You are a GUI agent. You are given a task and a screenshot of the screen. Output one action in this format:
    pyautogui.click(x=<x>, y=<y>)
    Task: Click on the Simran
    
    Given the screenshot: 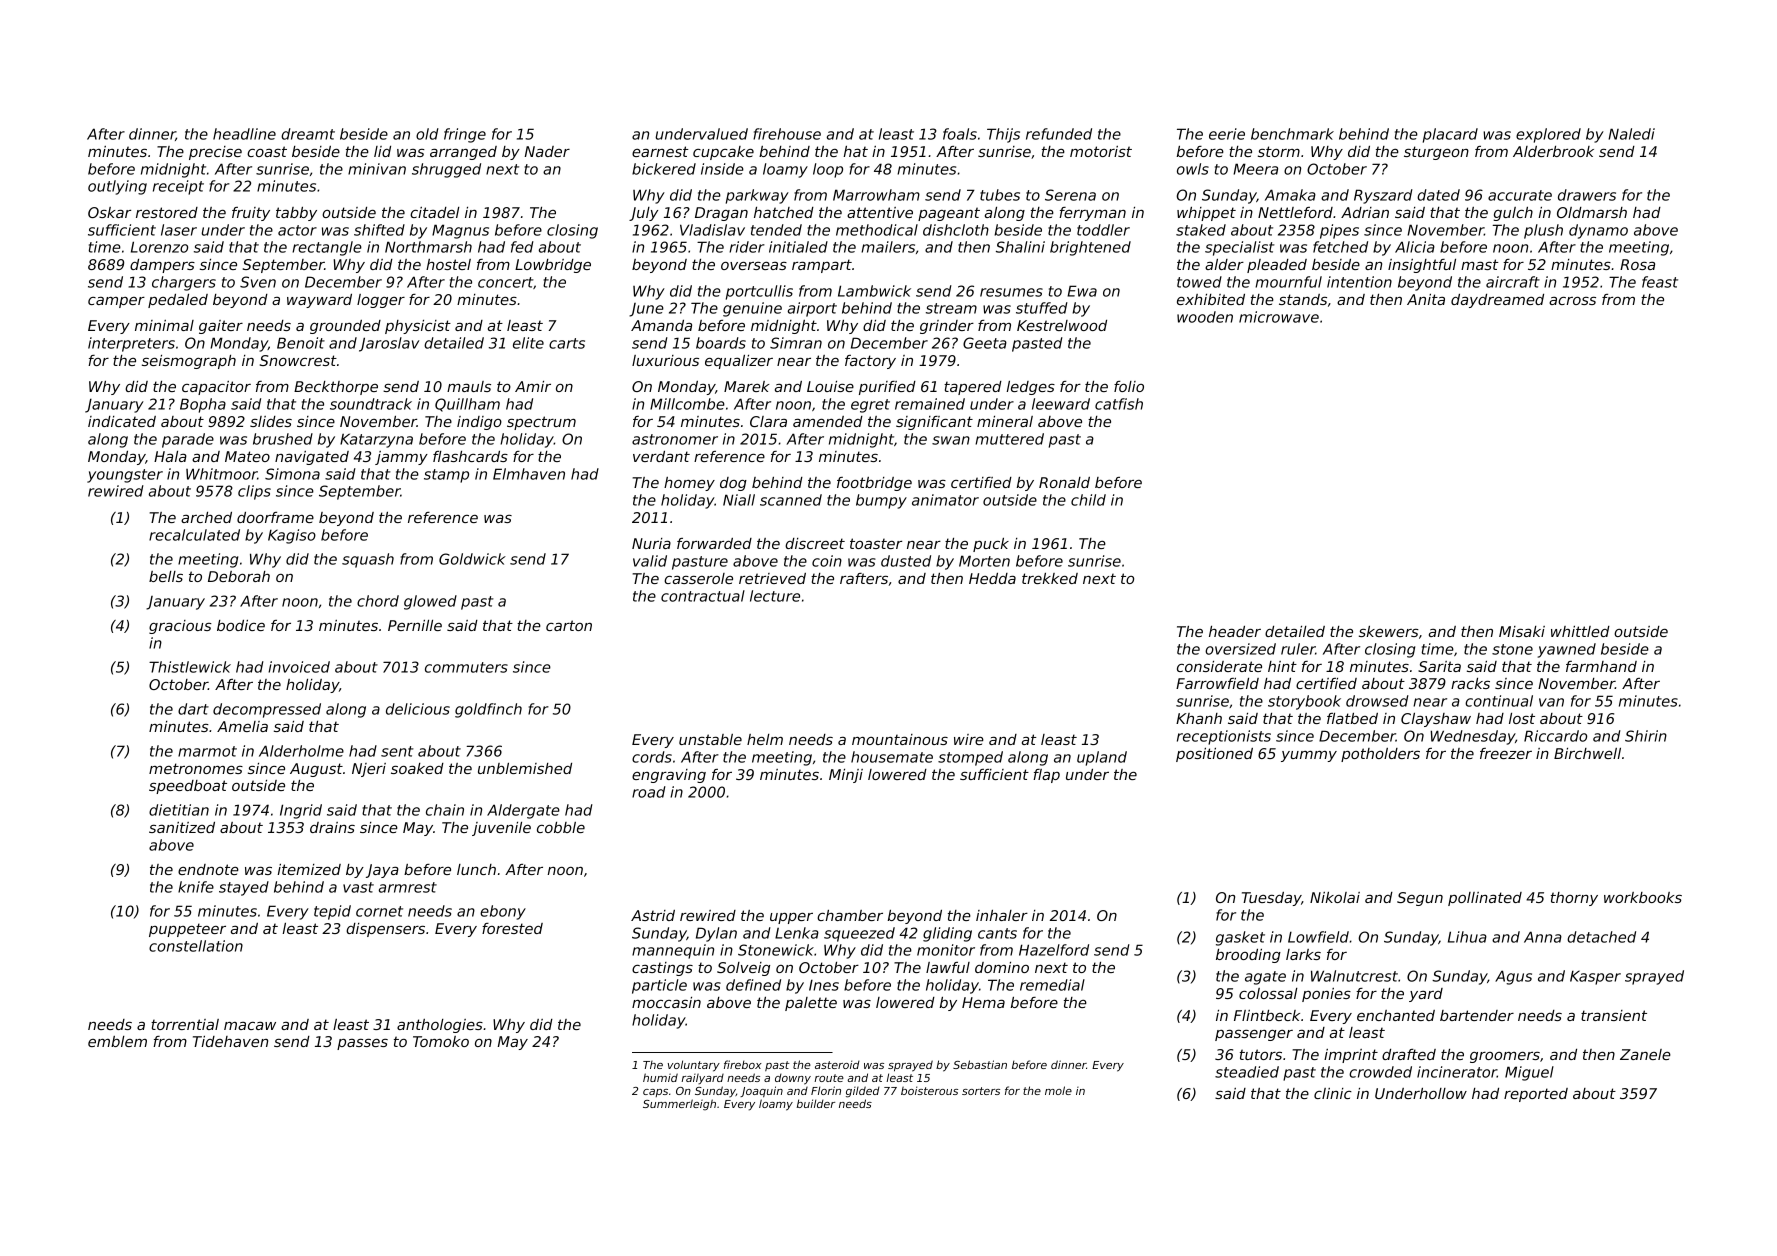 What is the action you would take?
    pyautogui.click(x=796, y=343)
